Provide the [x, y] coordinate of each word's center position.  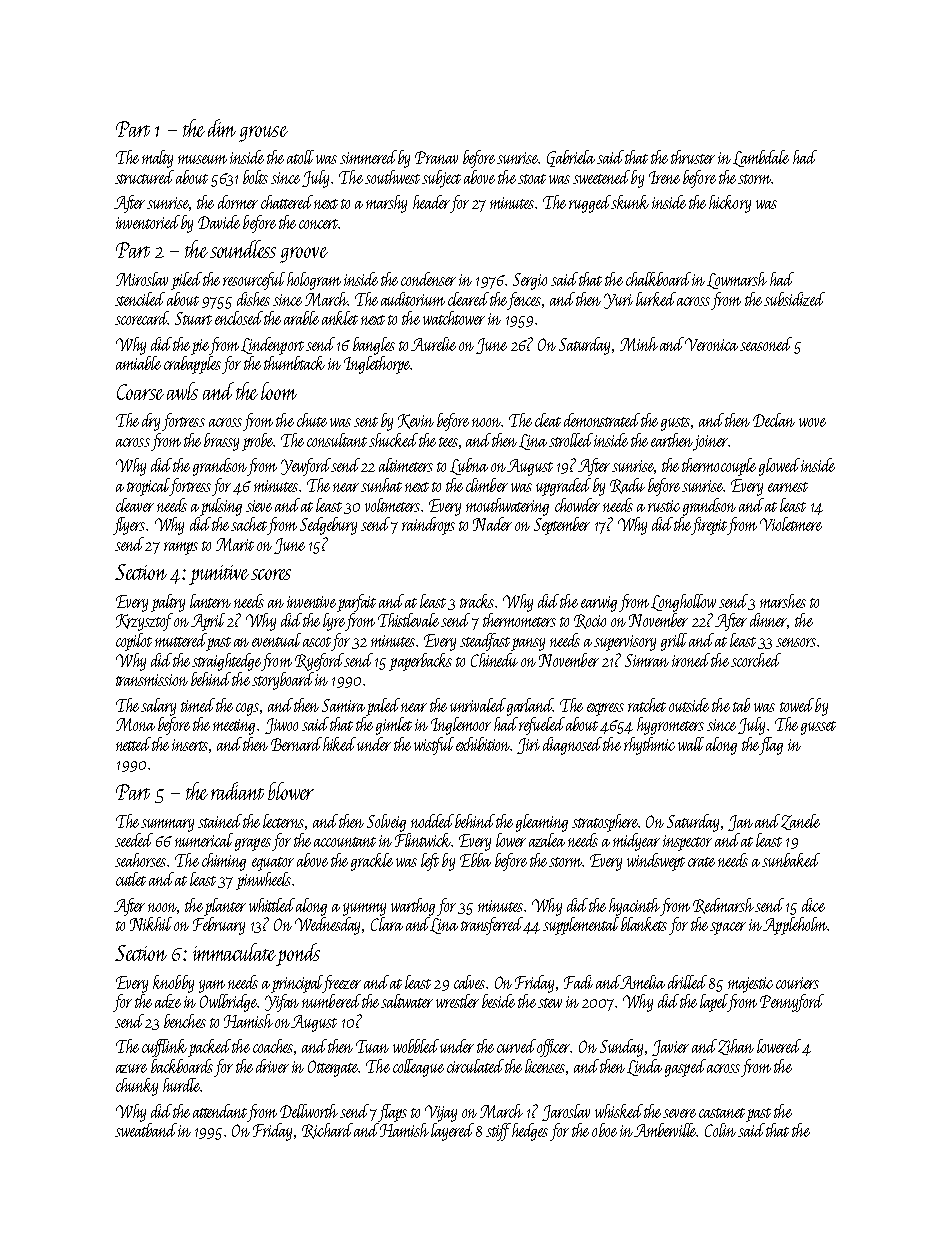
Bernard [296, 744]
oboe [604, 1130]
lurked [656, 299]
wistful [434, 746]
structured [144, 177]
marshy [386, 204]
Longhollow [683, 603]
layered [452, 1132]
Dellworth [309, 1111]
